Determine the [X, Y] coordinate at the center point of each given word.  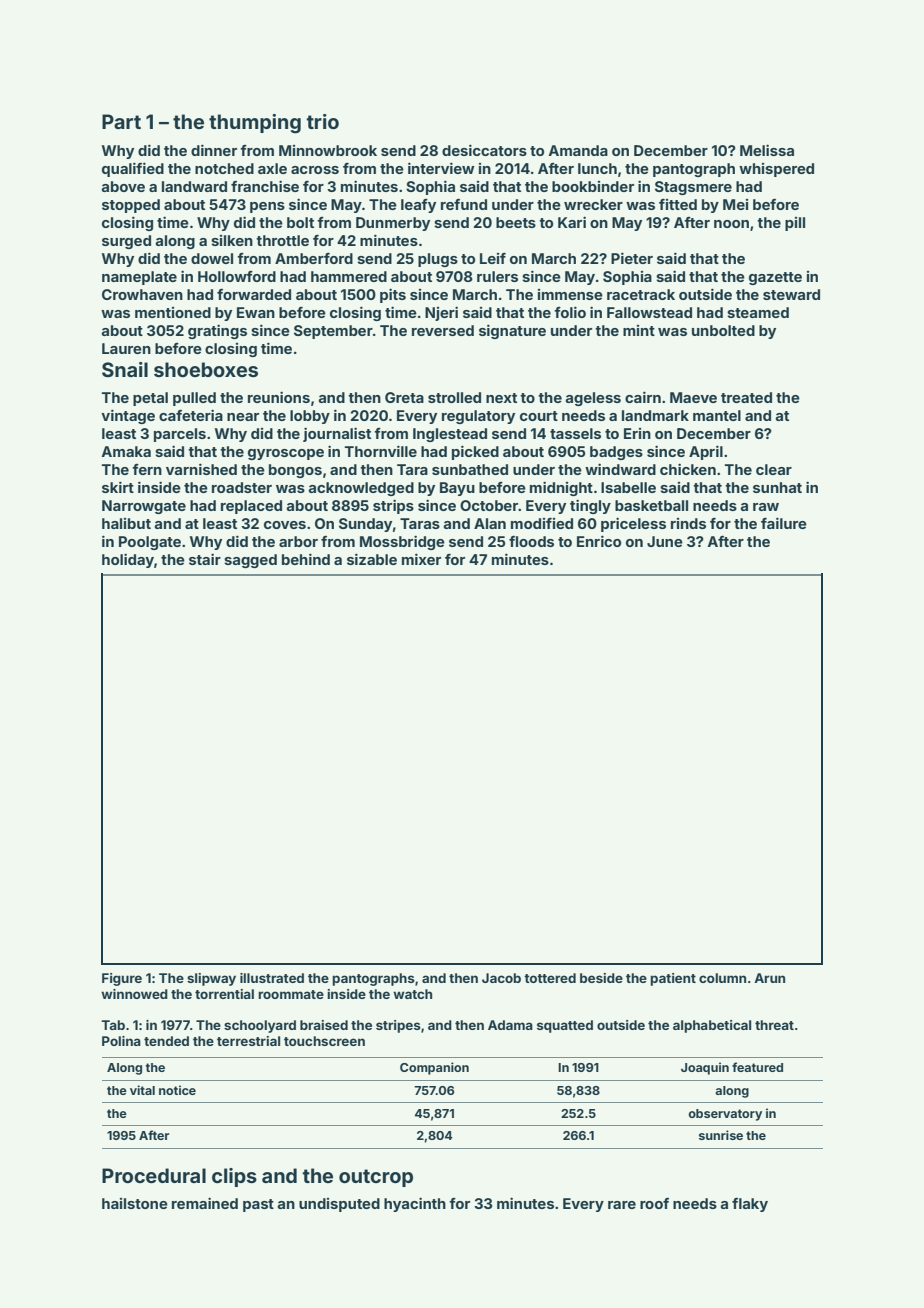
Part [121, 121]
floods [531, 541]
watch [412, 994]
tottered [550, 978]
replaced [251, 507]
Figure [122, 979]
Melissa [767, 150]
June [665, 541]
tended [166, 1041]
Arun [769, 978]
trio [322, 121]
